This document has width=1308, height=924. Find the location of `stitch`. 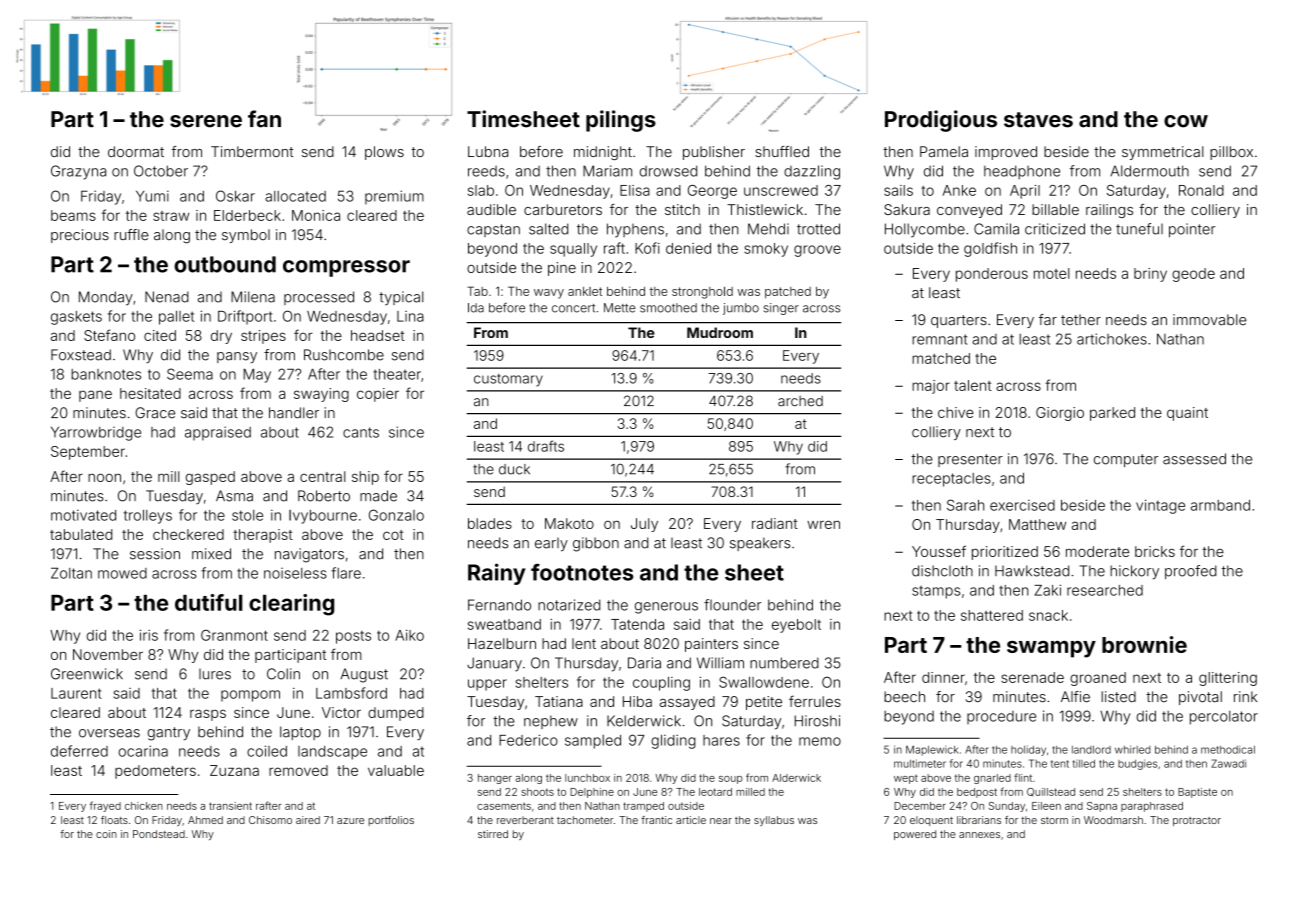

stitch is located at coordinates (682, 209).
